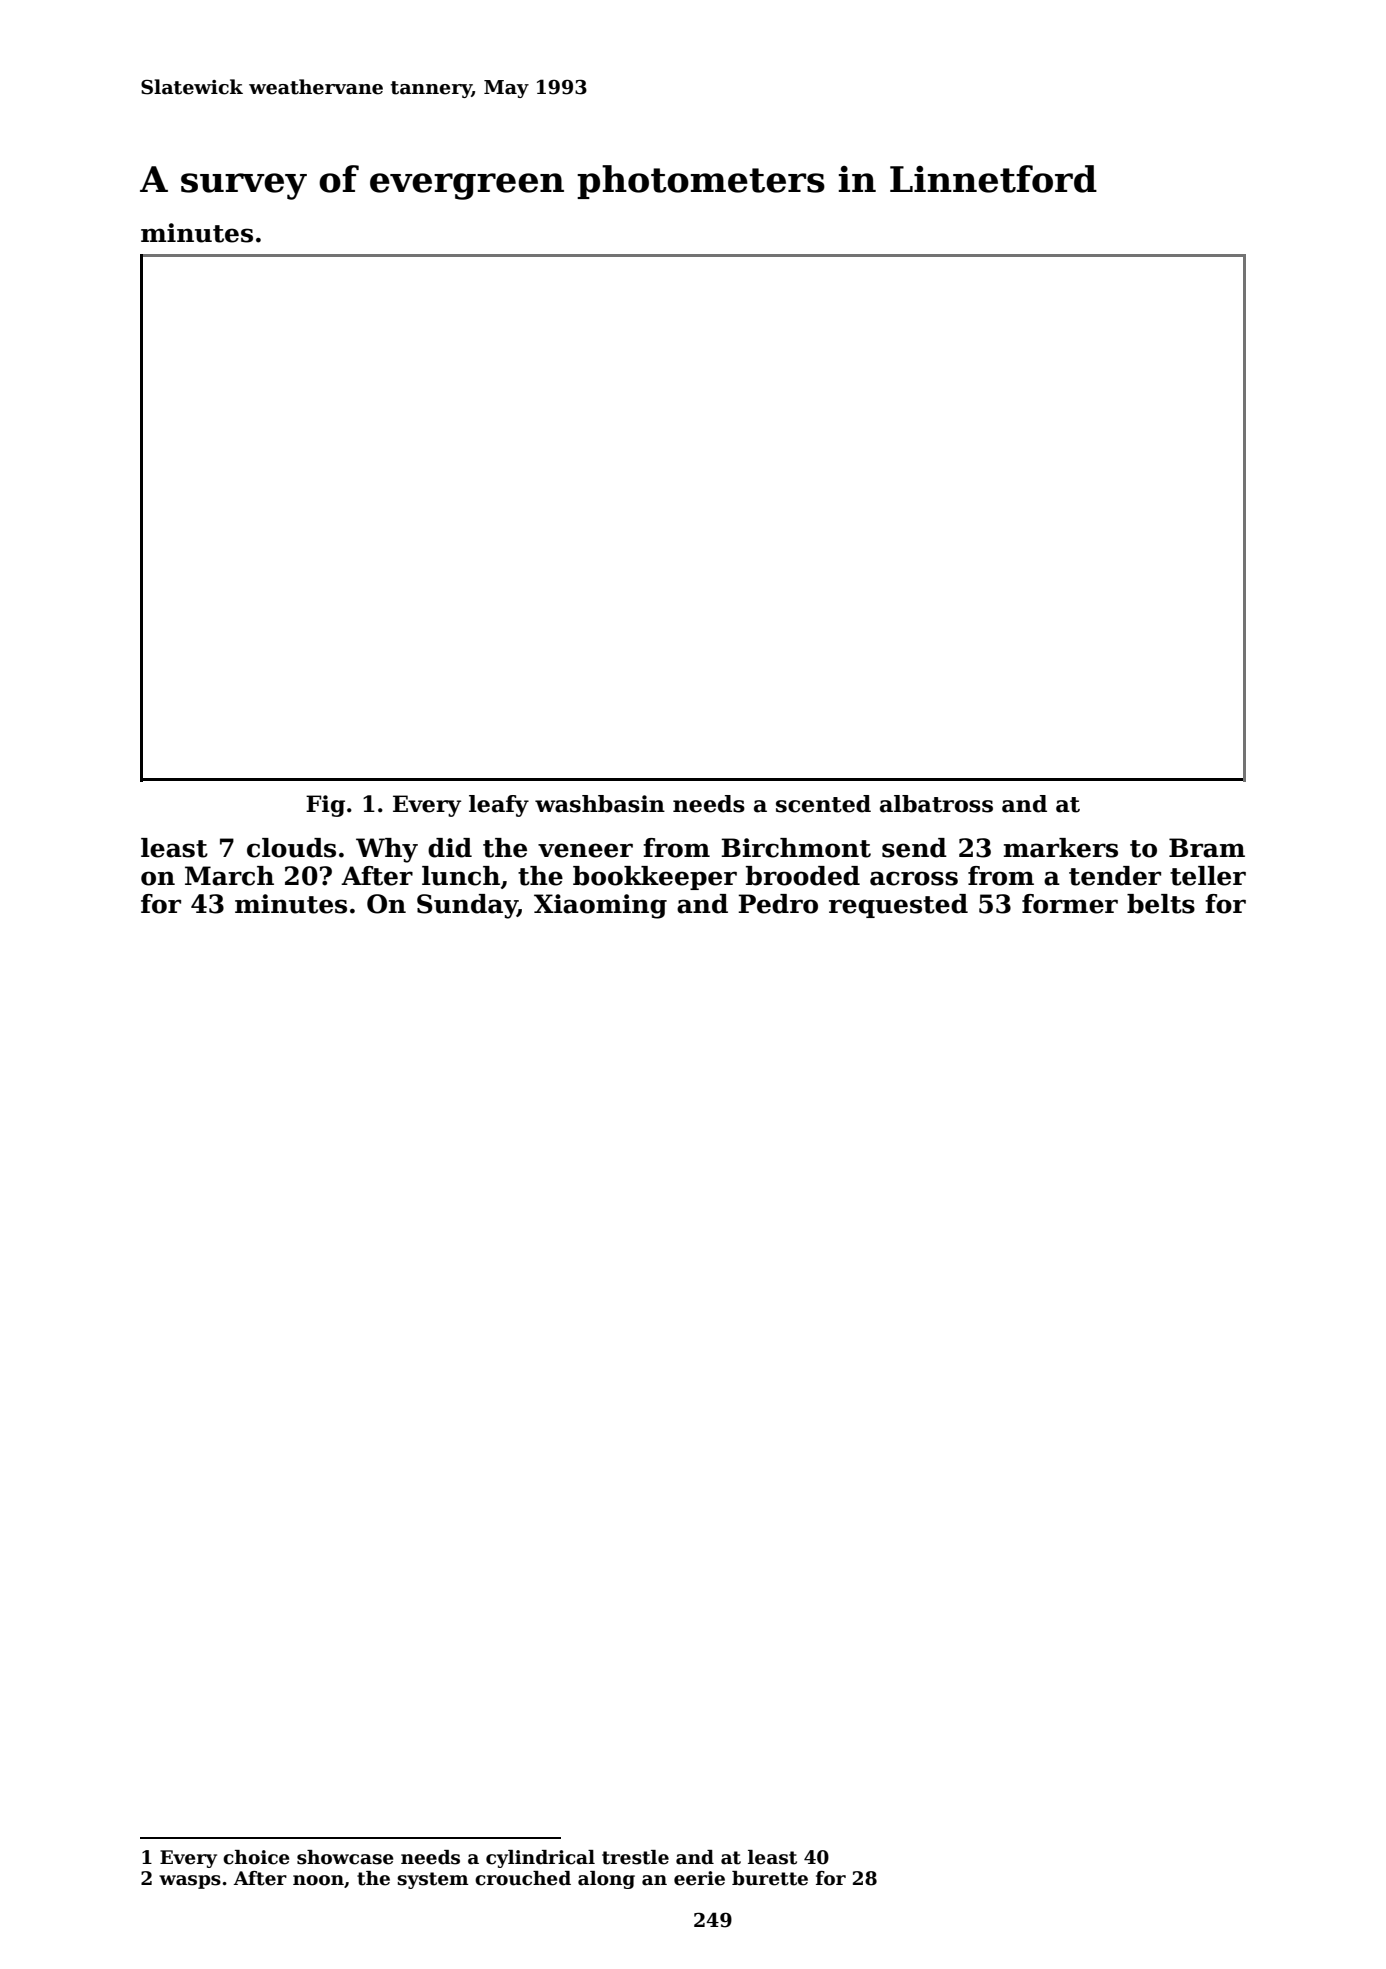 The width and height of the image is (1386, 1969). What do you see at coordinates (1208, 876) in the image?
I see `teller` at bounding box center [1208, 876].
